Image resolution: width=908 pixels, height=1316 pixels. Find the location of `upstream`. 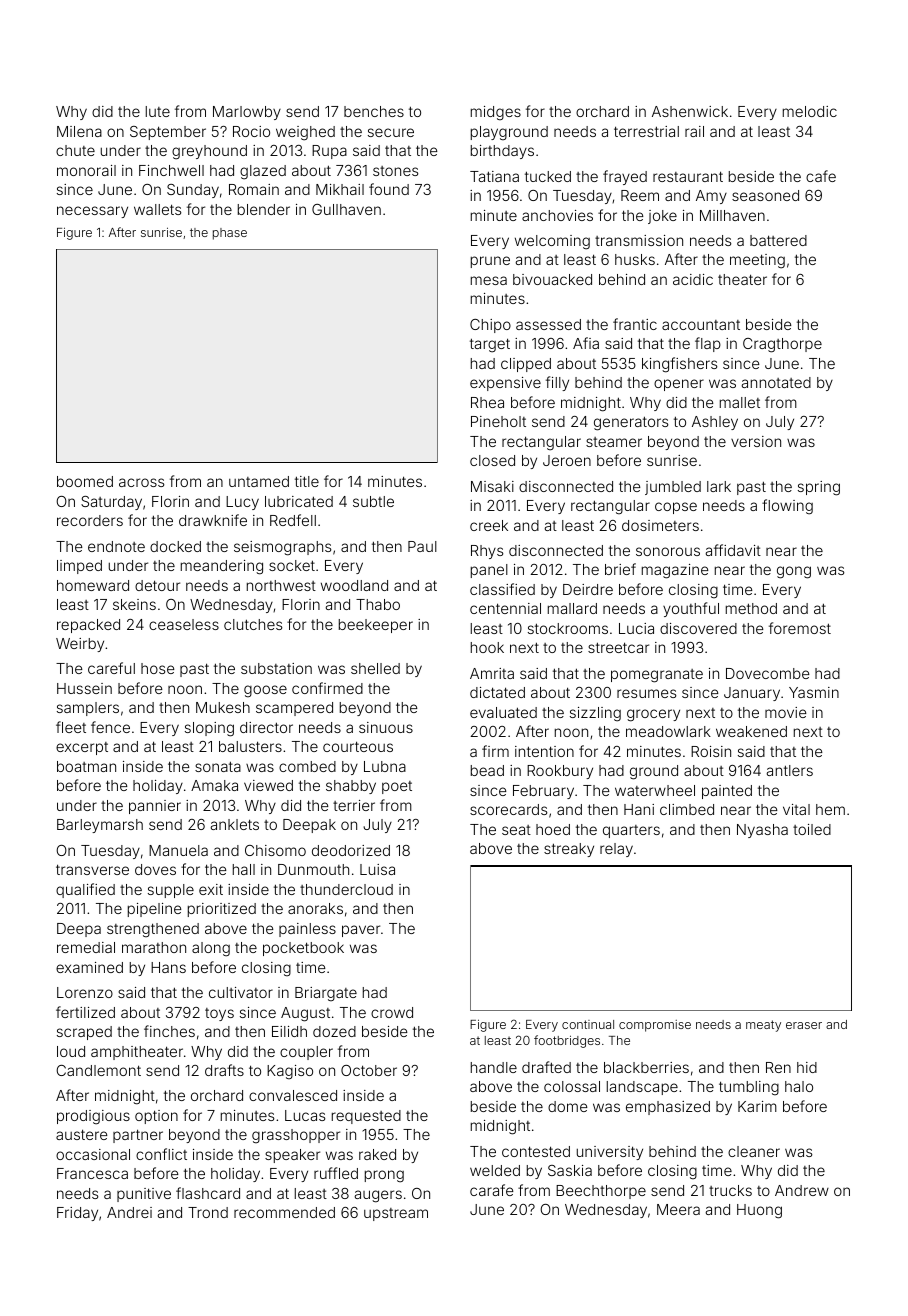

upstream is located at coordinates (396, 1214).
